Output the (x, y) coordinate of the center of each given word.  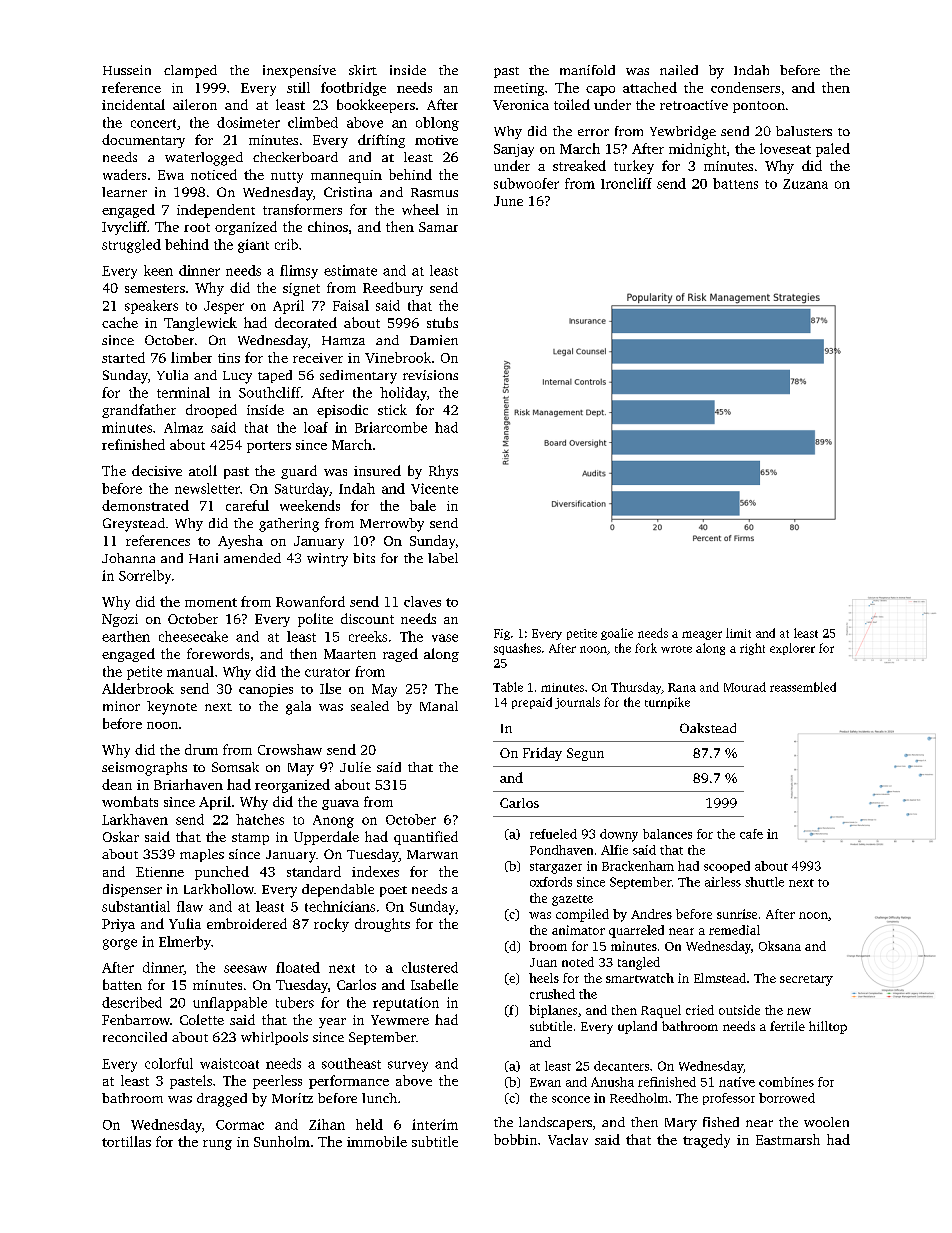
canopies (266, 690)
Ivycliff (124, 228)
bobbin (515, 1139)
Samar (438, 227)
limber (191, 357)
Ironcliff (626, 183)
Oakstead (708, 728)
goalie (617, 634)
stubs (442, 322)
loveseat (785, 148)
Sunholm (282, 1141)
